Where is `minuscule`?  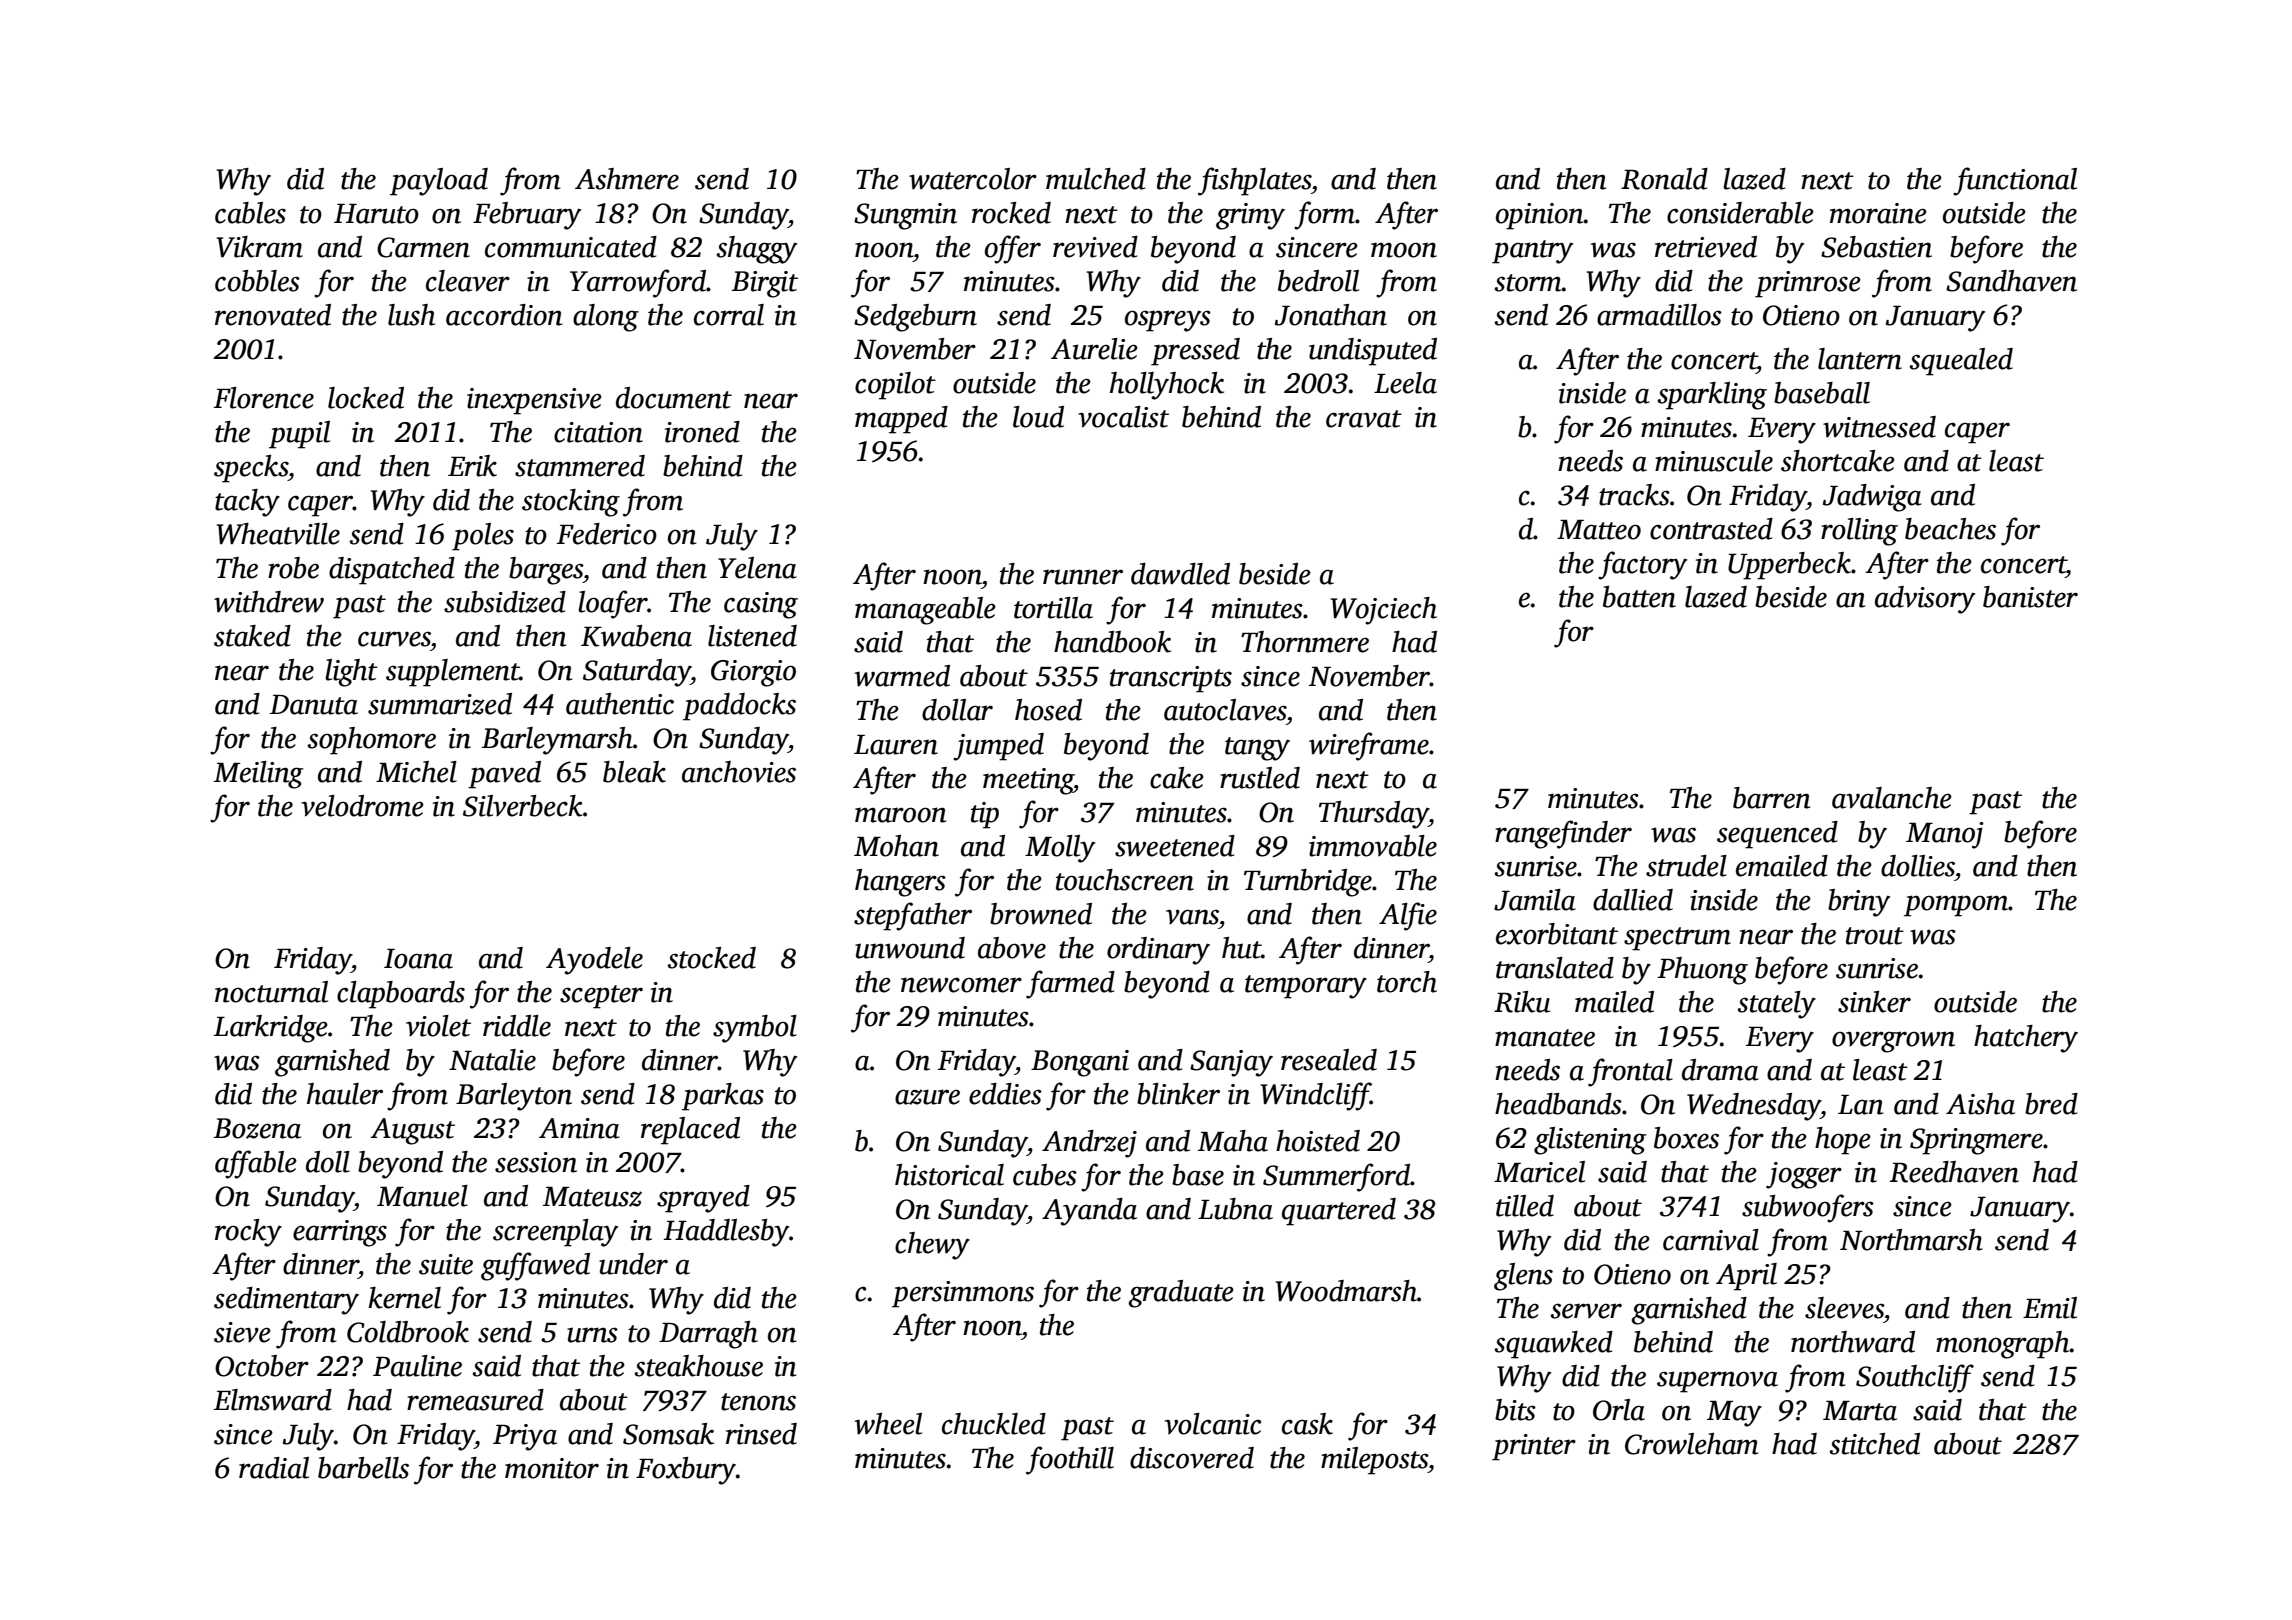
minuscule is located at coordinates (1714, 461).
